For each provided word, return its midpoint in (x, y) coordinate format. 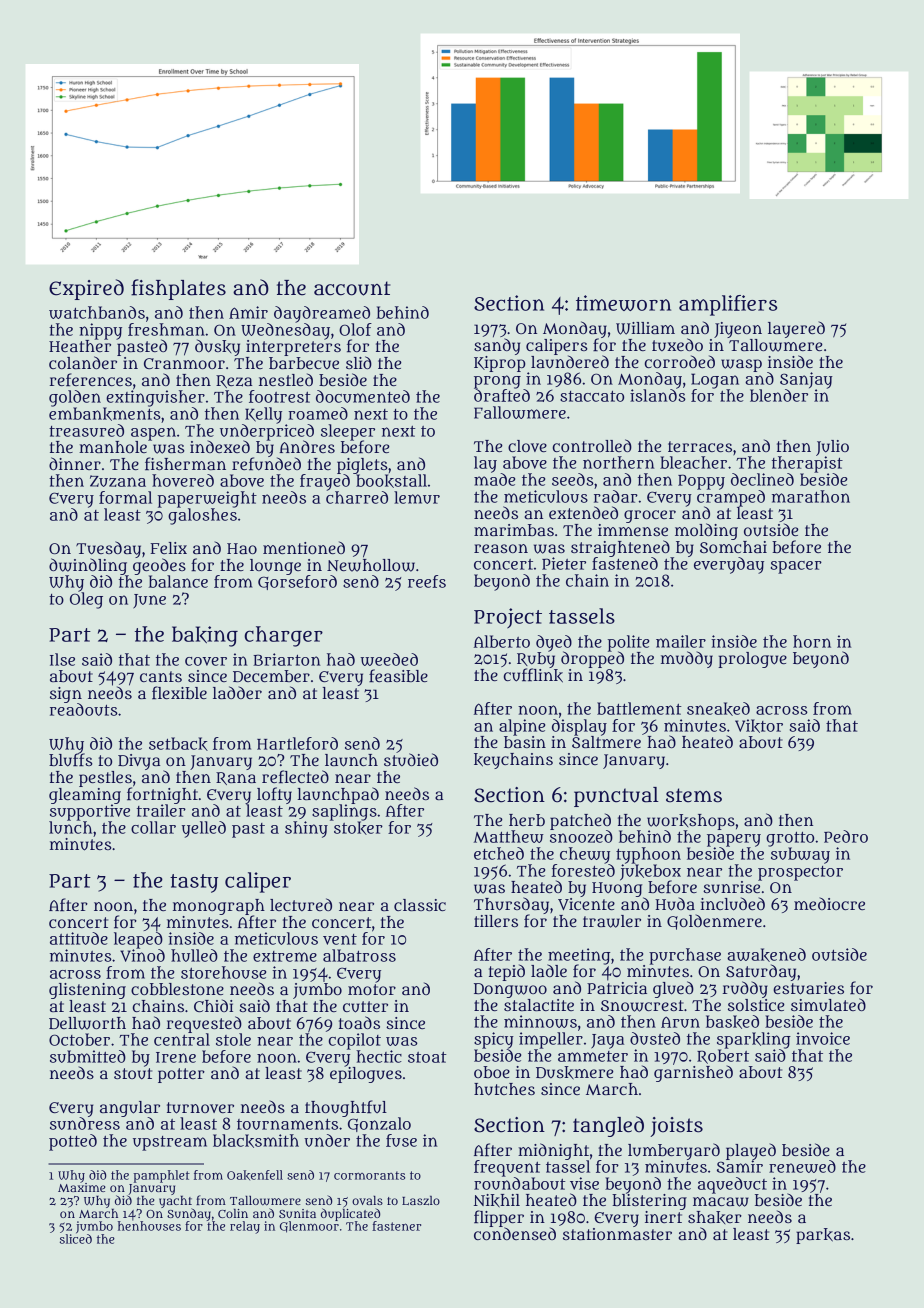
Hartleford (297, 743)
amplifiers (728, 305)
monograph (219, 907)
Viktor (759, 726)
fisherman (185, 463)
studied (411, 759)
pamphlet (161, 1176)
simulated (828, 1005)
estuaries (808, 988)
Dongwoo (510, 990)
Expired (86, 289)
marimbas (514, 530)
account (352, 288)
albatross (359, 955)
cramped (731, 498)
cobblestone (177, 989)
